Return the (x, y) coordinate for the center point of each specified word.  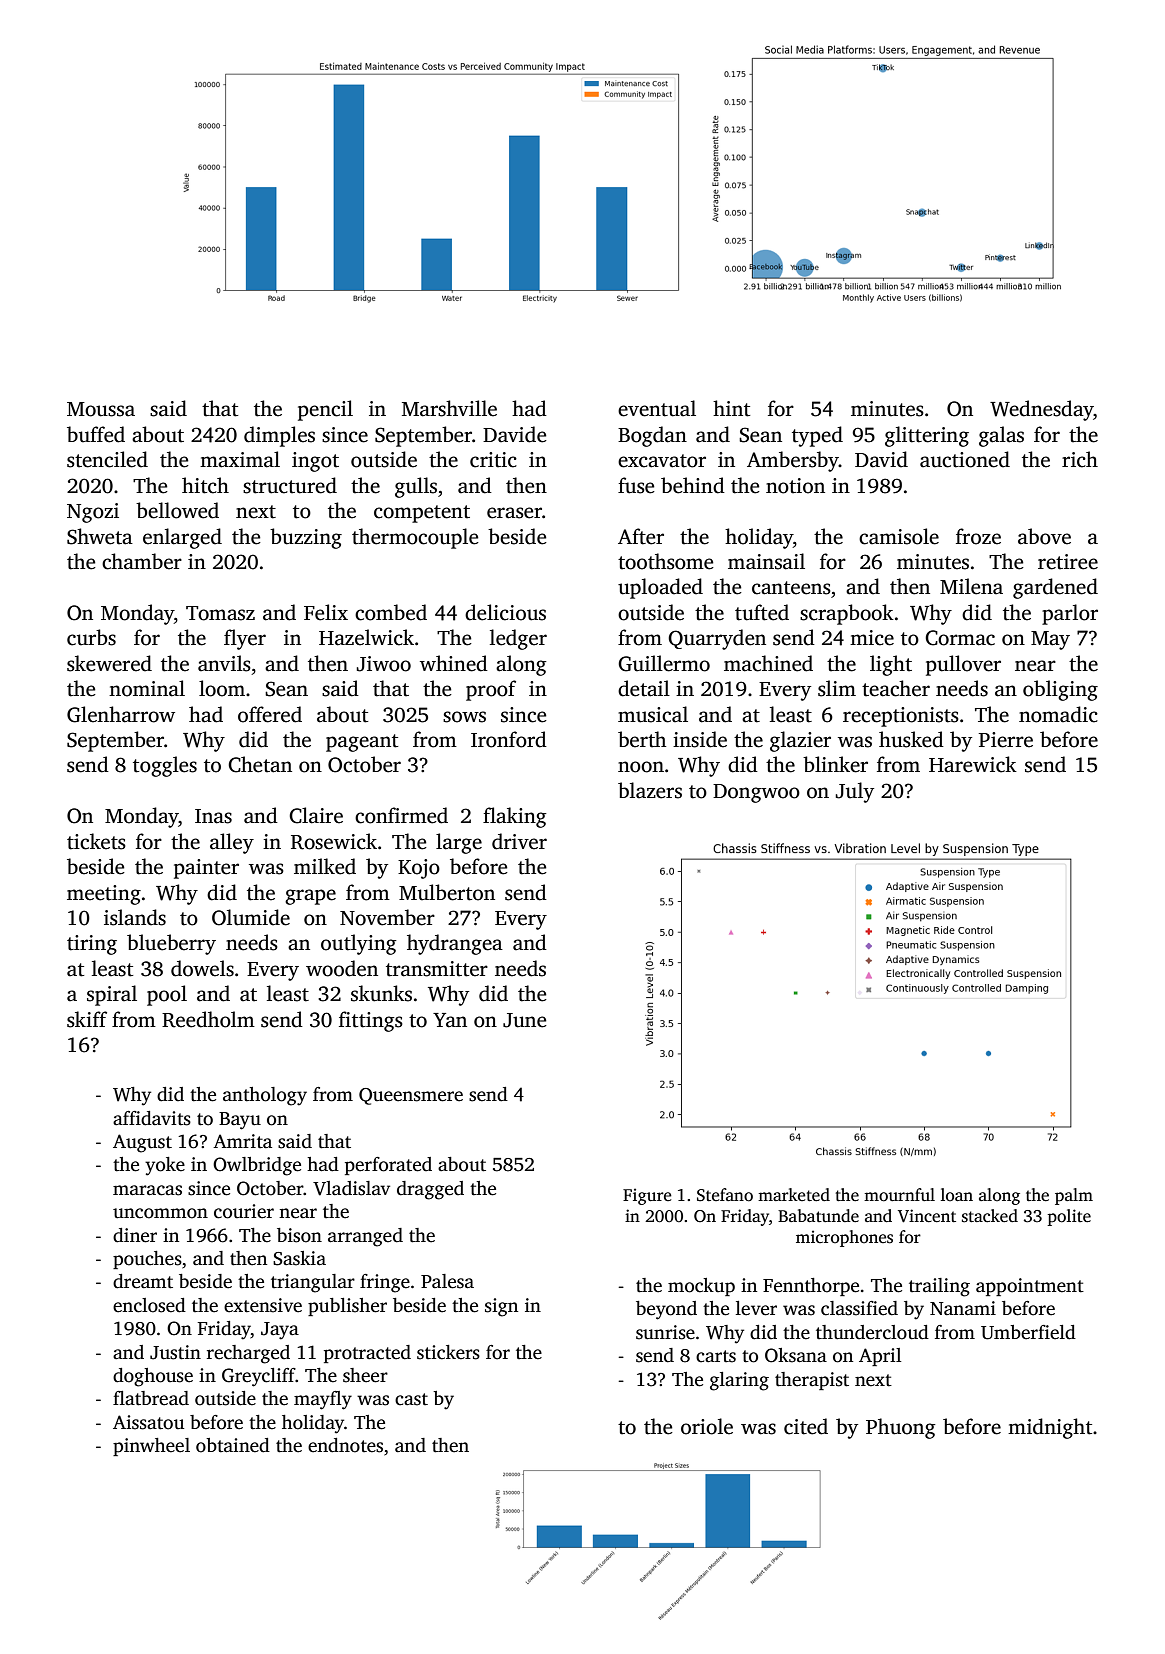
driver (519, 841)
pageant (362, 743)
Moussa (101, 409)
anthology (265, 1096)
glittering (927, 436)
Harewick (973, 764)
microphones (844, 1238)
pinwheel (151, 1447)
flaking (514, 817)
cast (411, 1399)
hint (731, 408)
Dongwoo (756, 793)
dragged (430, 1190)
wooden (342, 968)
